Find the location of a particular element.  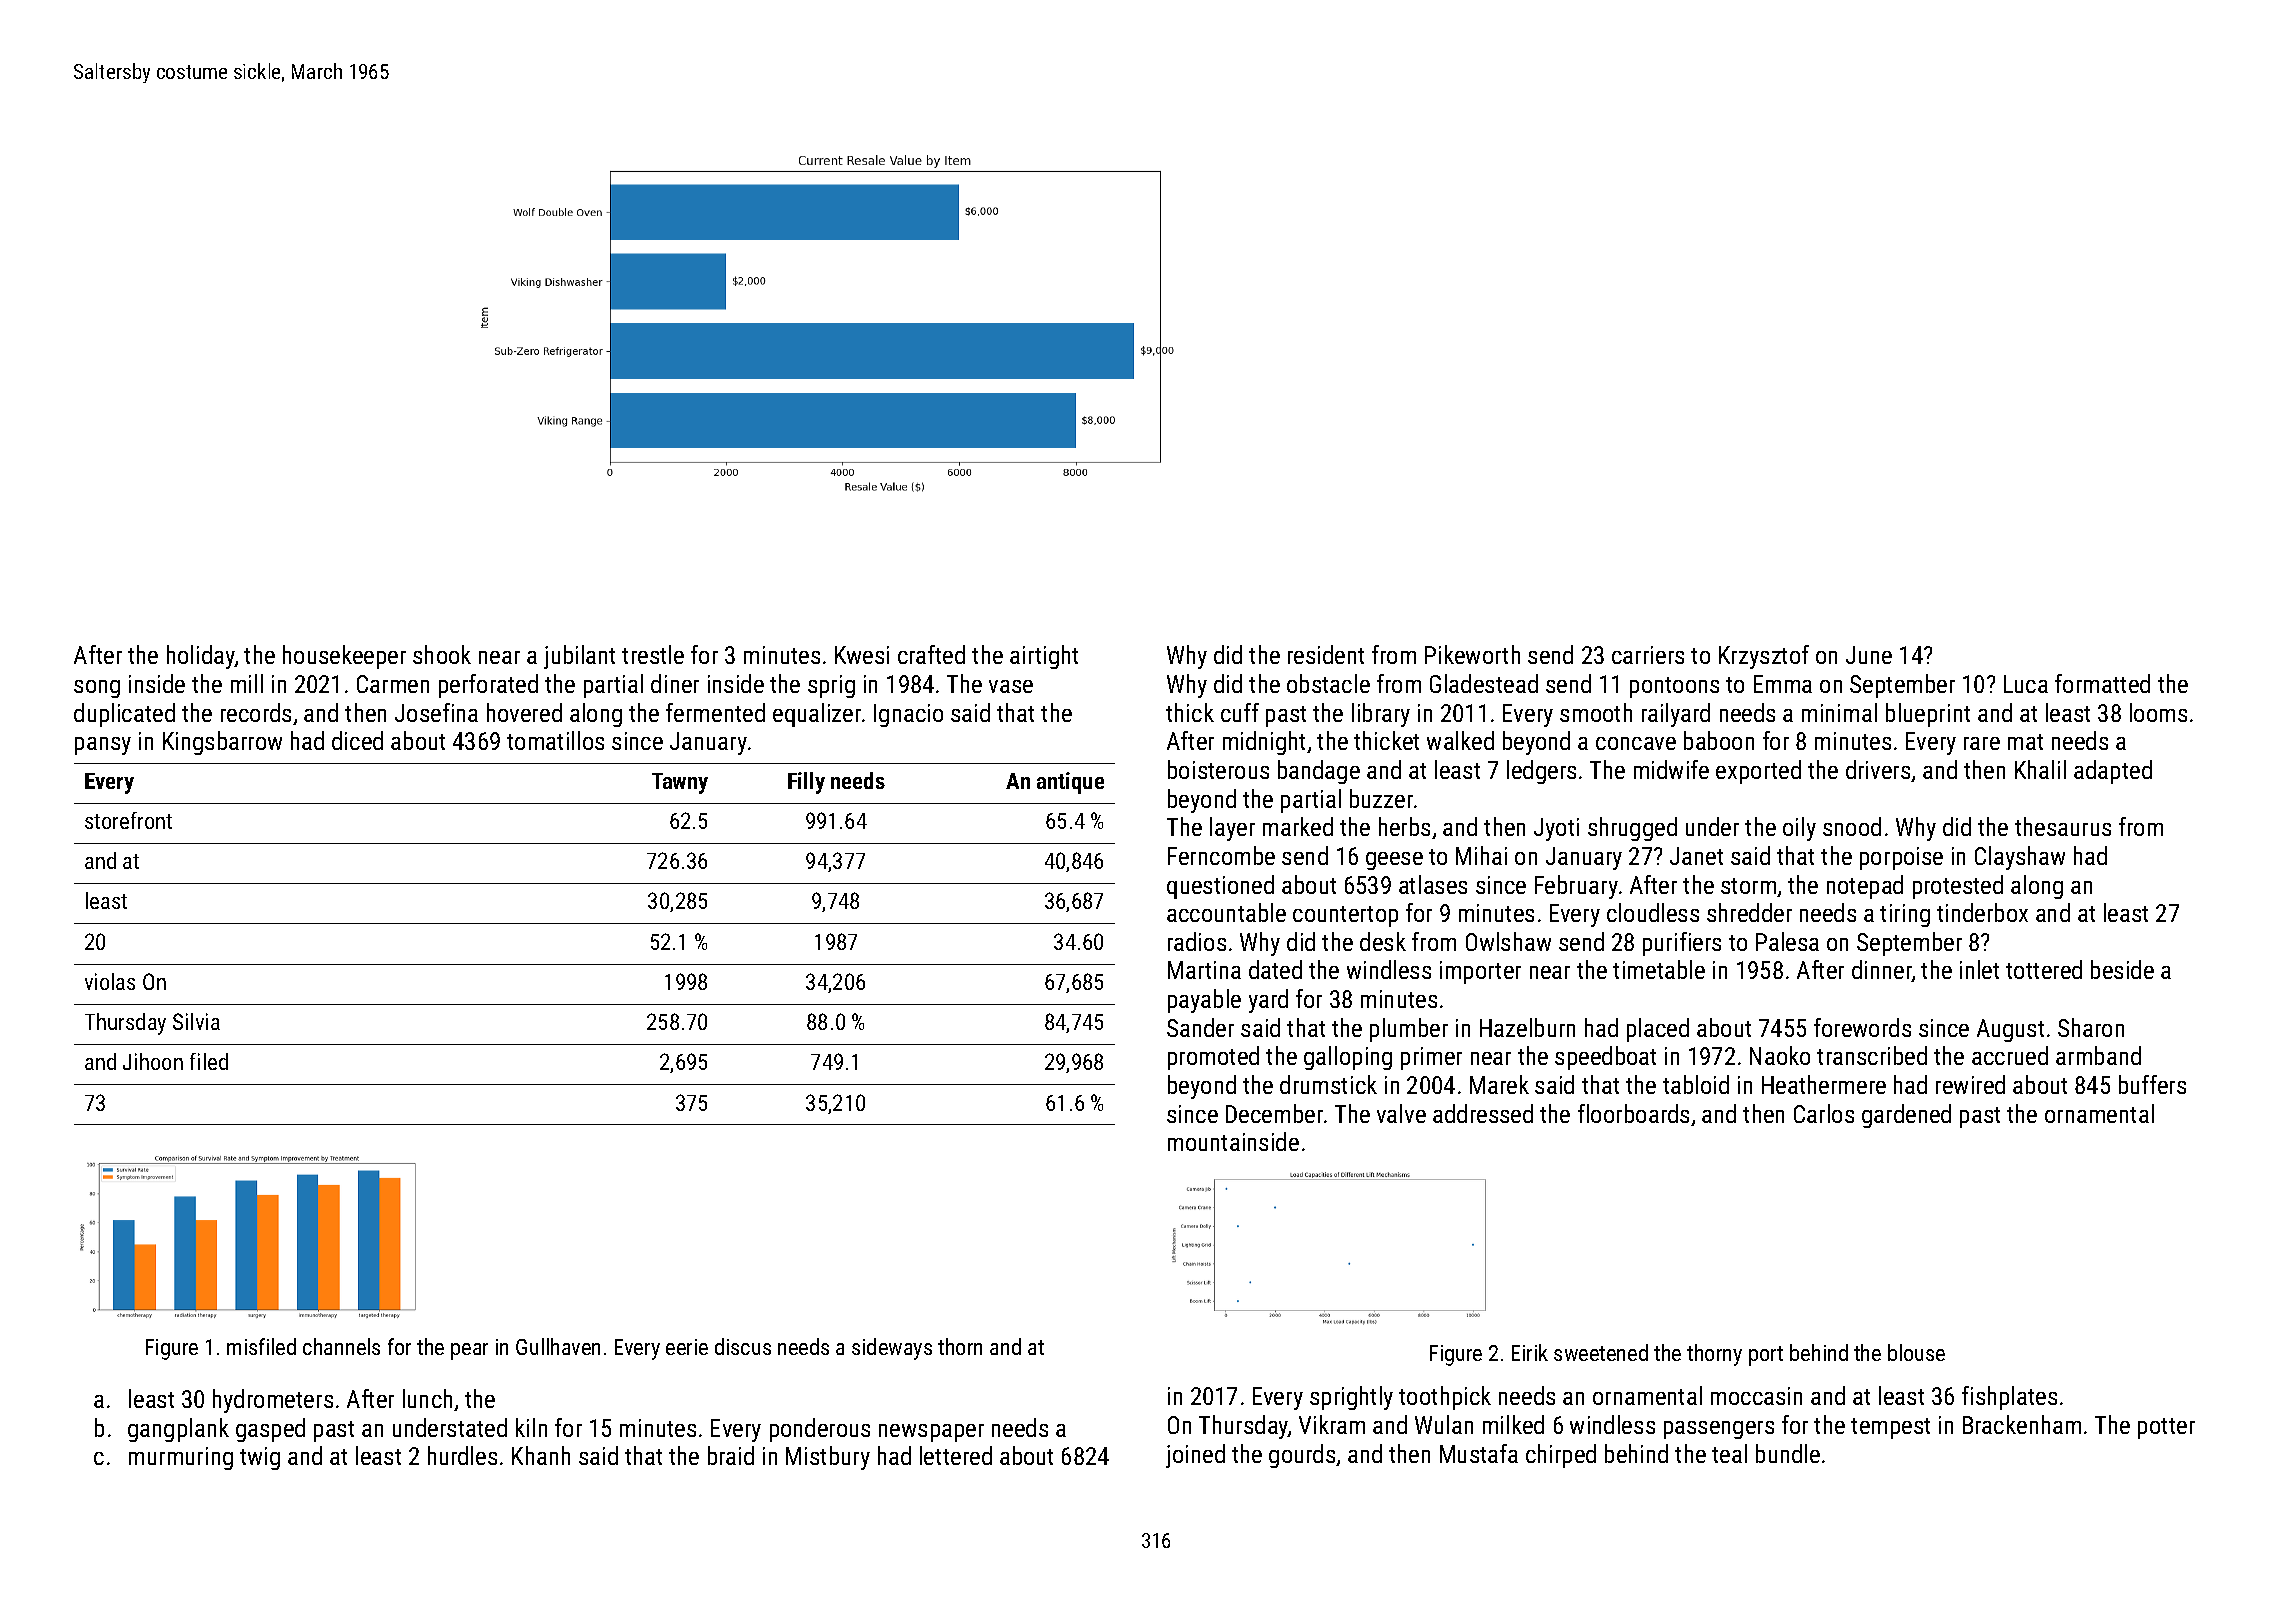

Gullhaven is located at coordinates (558, 1346).
